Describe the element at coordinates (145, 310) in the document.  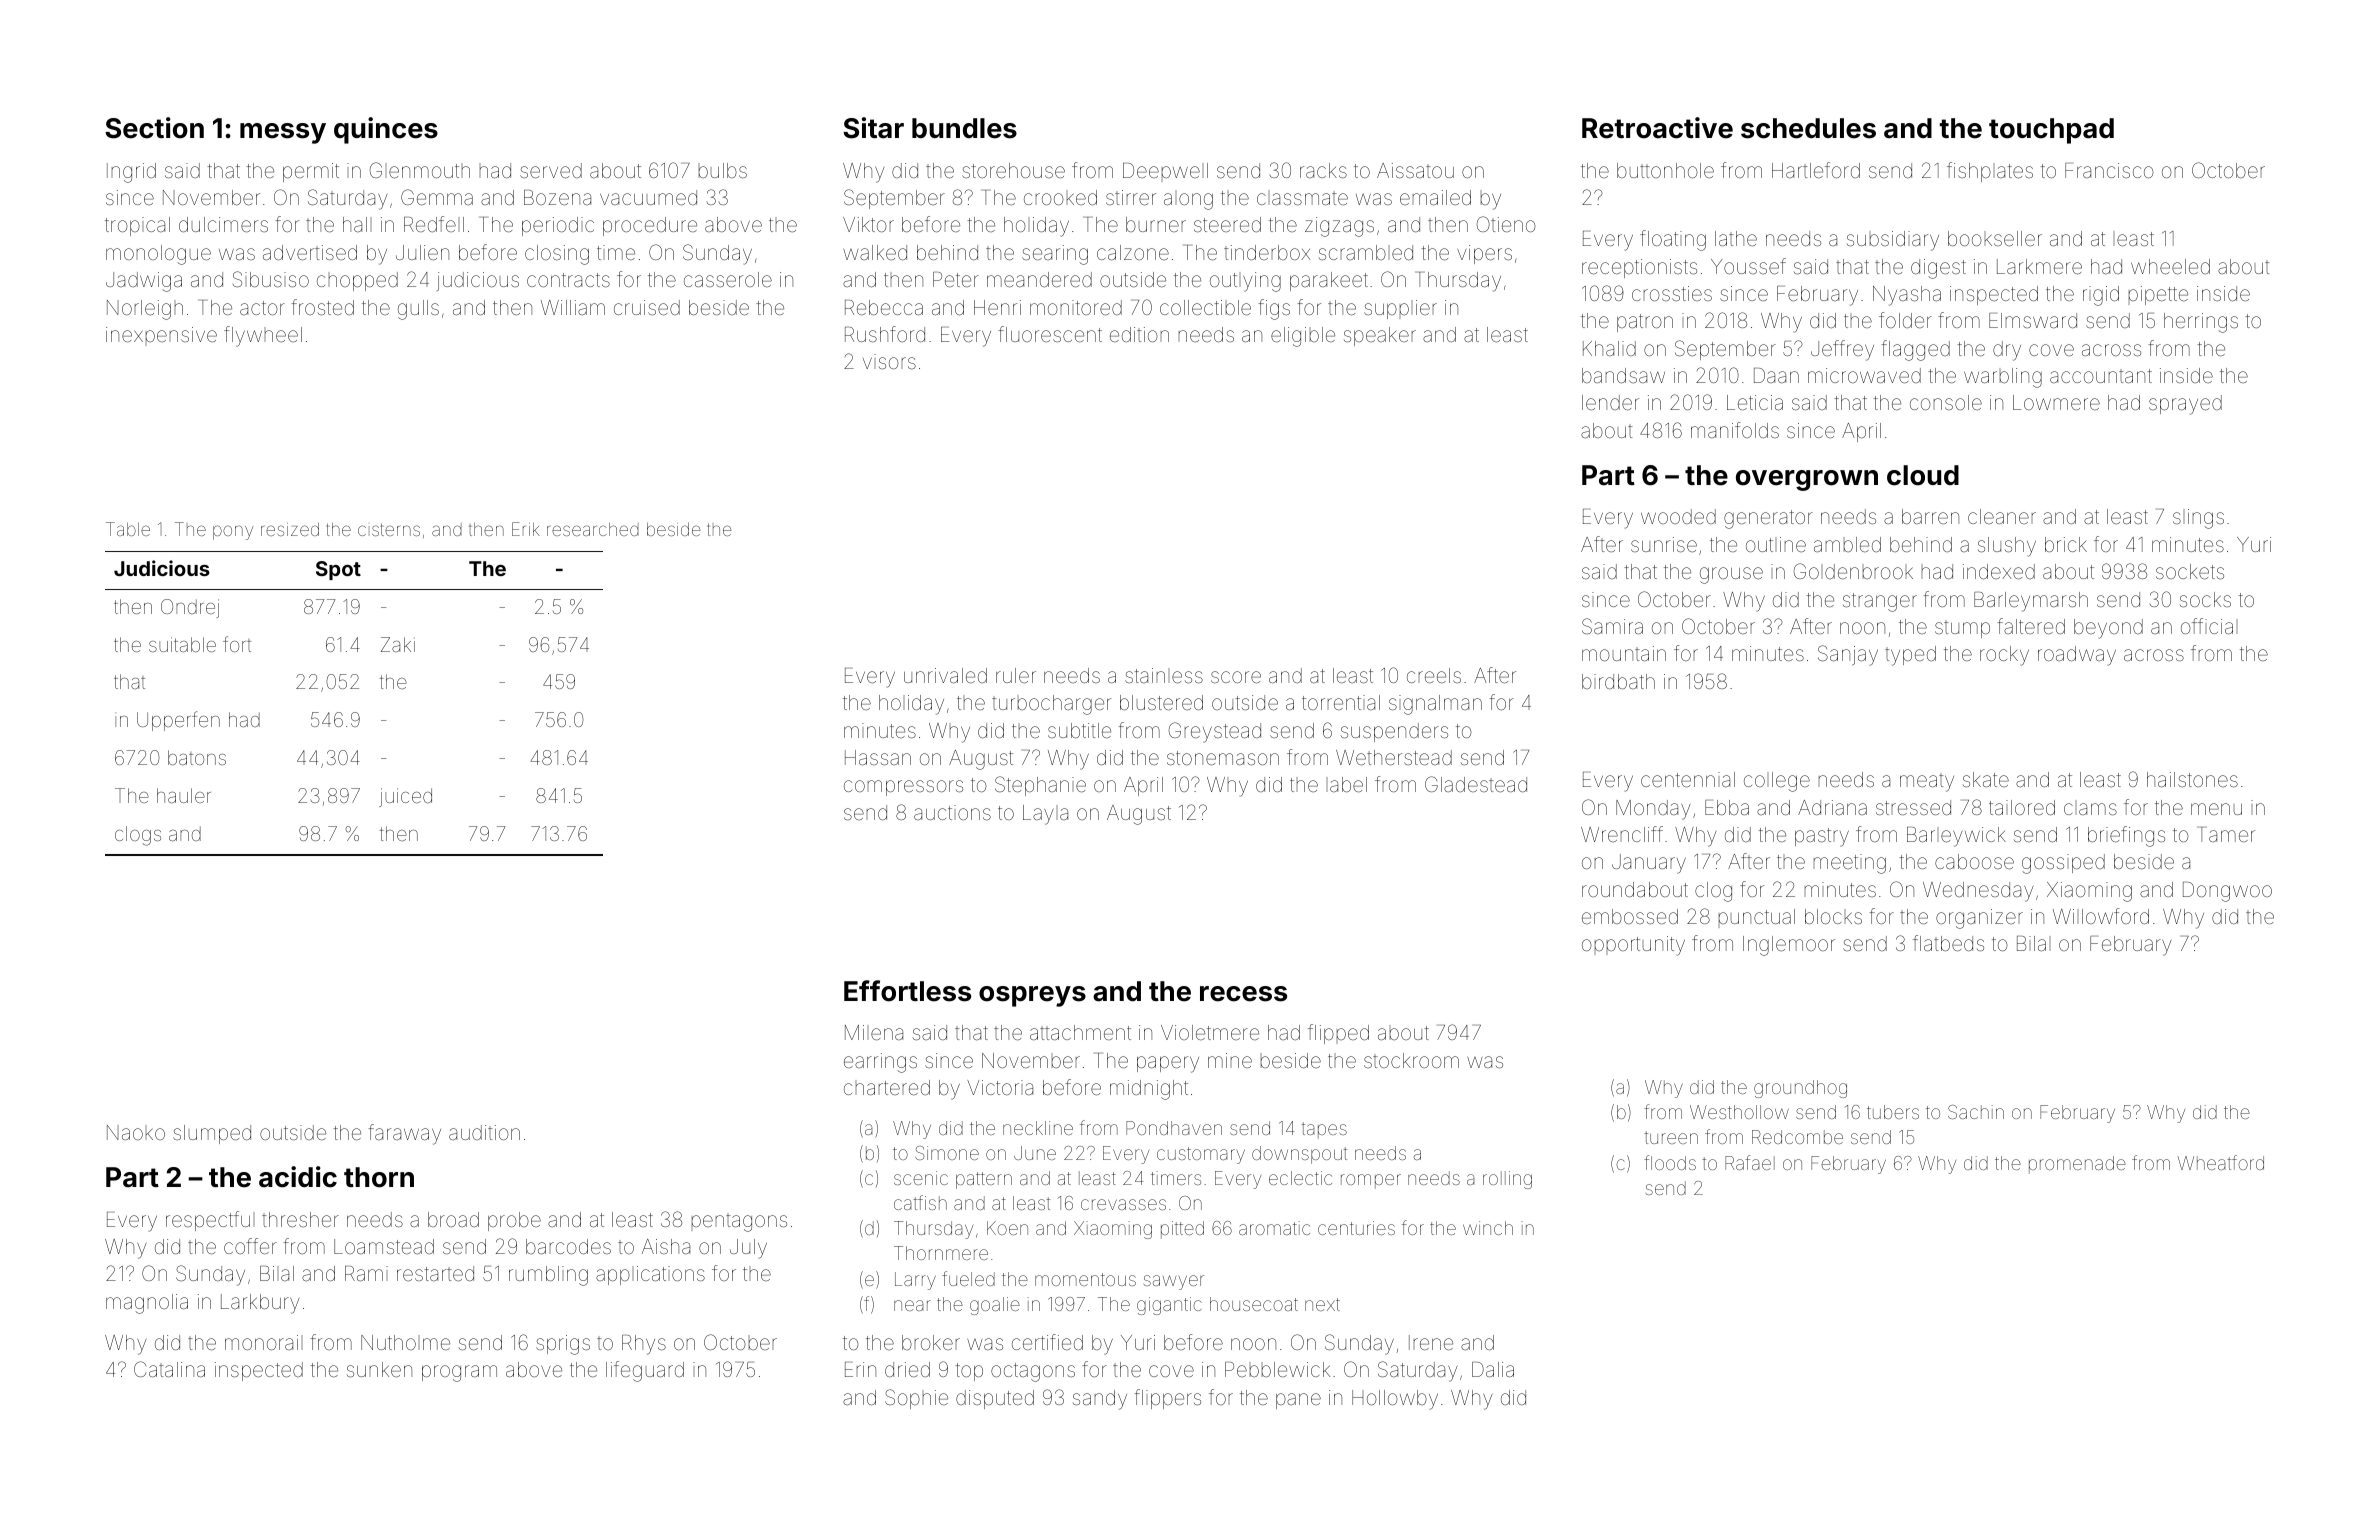
I see `Norleigh` at that location.
